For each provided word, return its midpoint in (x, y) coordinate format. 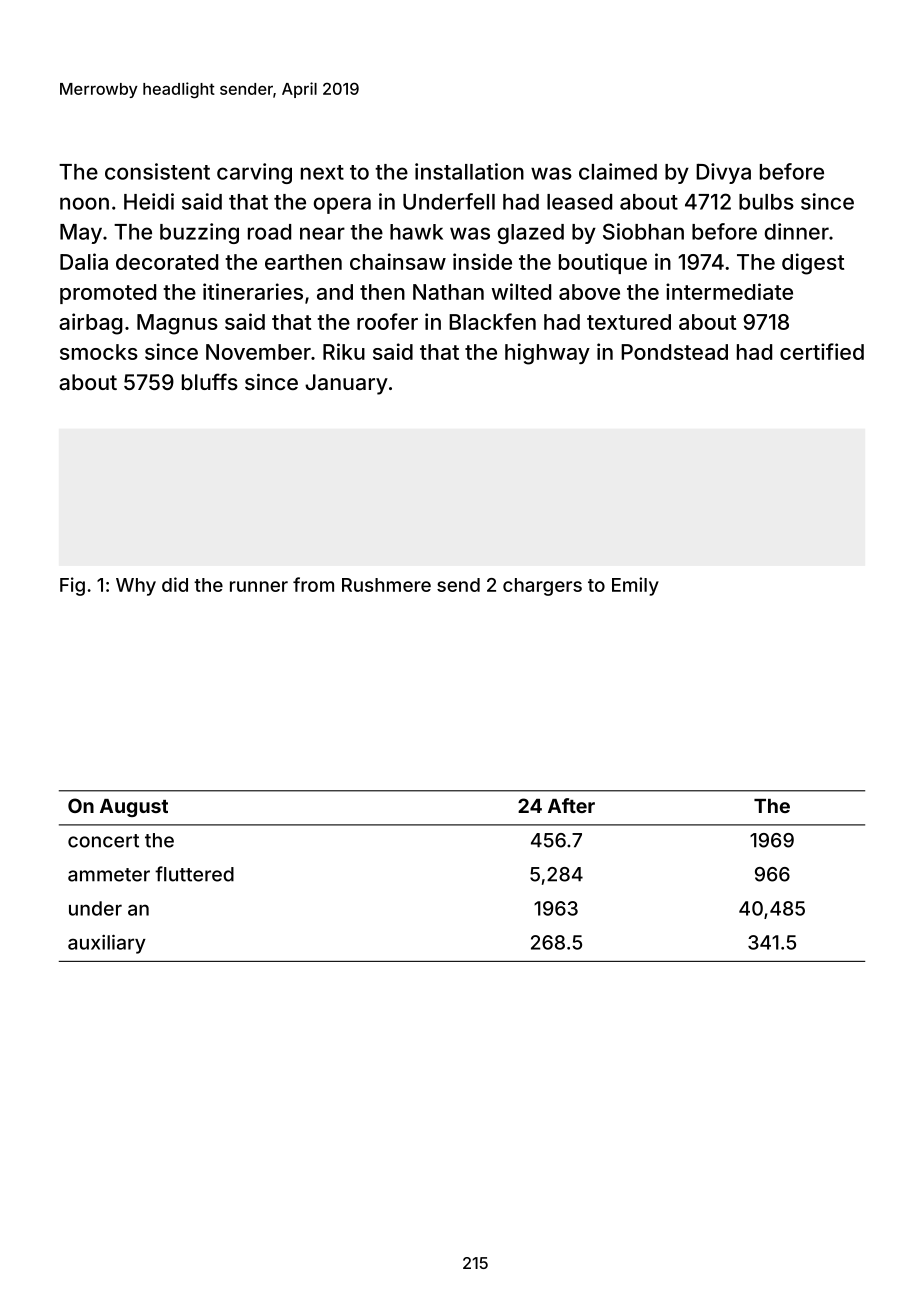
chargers (542, 587)
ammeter (109, 875)
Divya (723, 173)
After (571, 805)
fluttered (194, 874)
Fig (72, 586)
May (81, 234)
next (322, 172)
